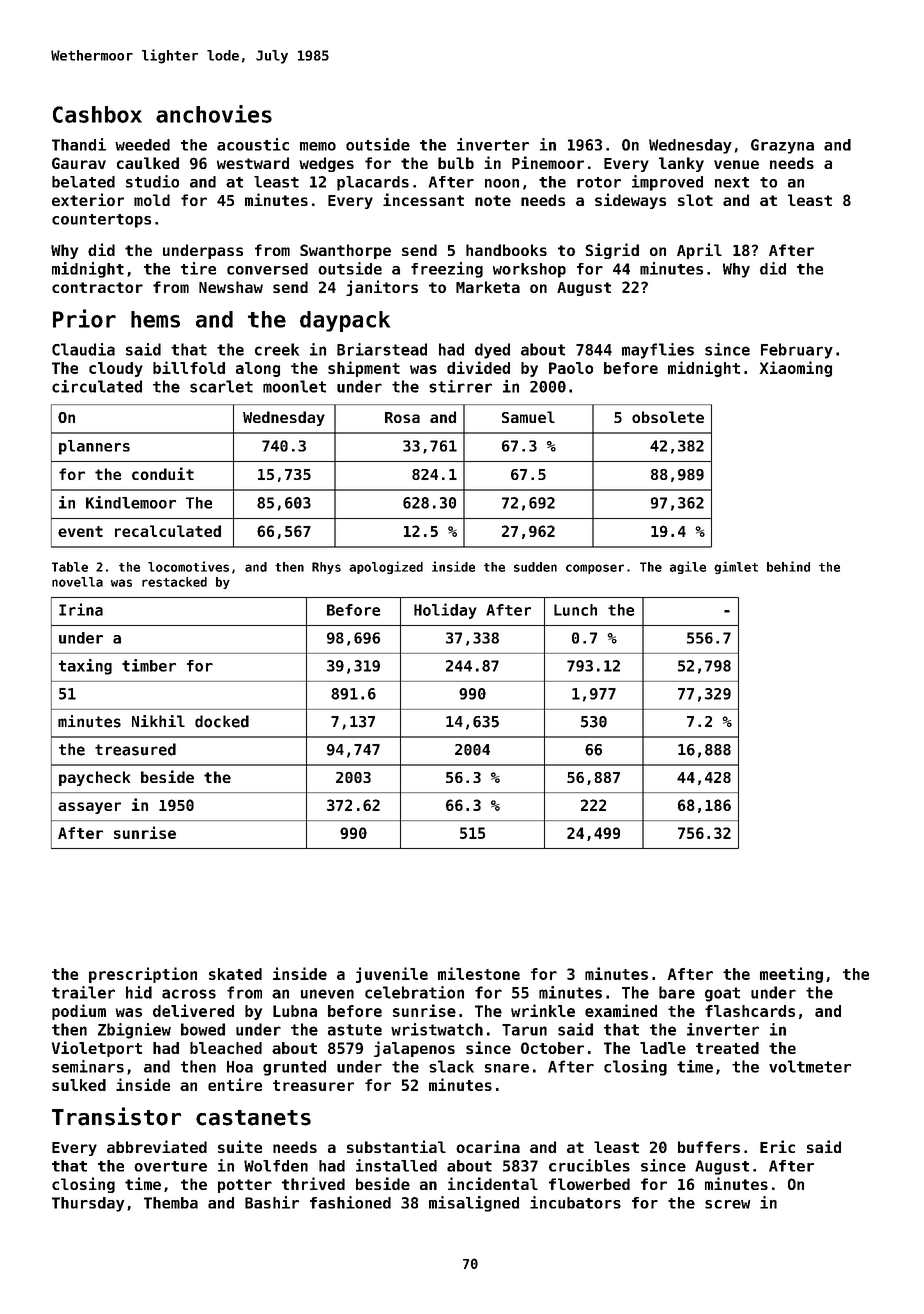 This screenshot has width=924, height=1314. Describe the element at coordinates (456, 163) in the screenshot. I see `bulb` at that location.
